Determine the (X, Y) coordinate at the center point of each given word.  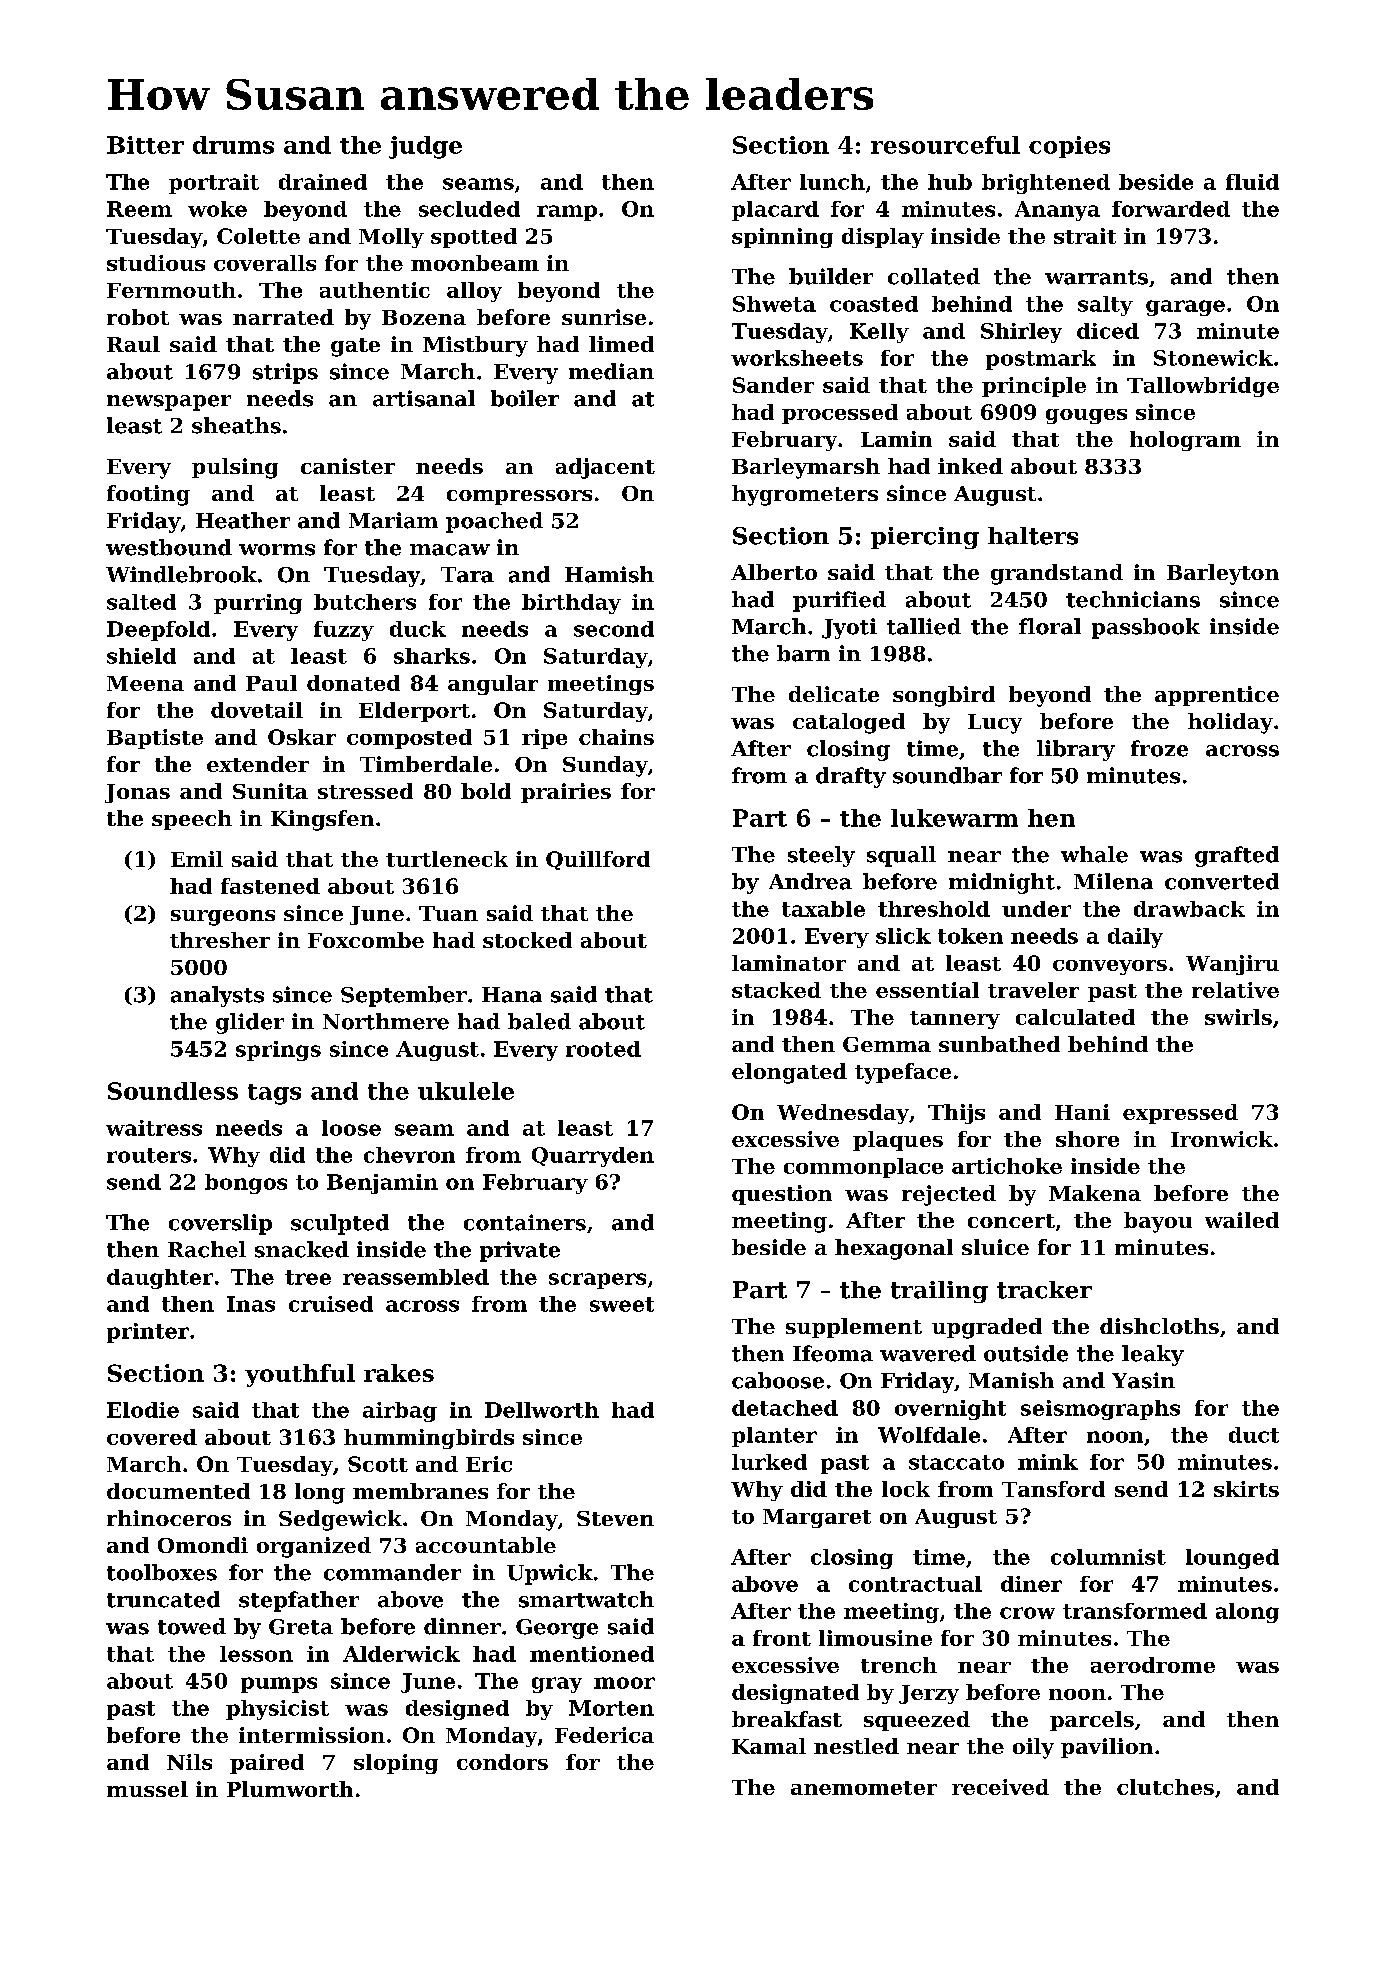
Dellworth (542, 1410)
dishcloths (1159, 1326)
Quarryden (593, 1157)
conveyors (1110, 967)
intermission (312, 1735)
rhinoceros (169, 1518)
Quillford (598, 860)
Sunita (270, 791)
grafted (1237, 856)
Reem (139, 209)
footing (148, 495)
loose (351, 1128)
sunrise (604, 317)
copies (1069, 147)
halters (1033, 536)
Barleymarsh (806, 468)
